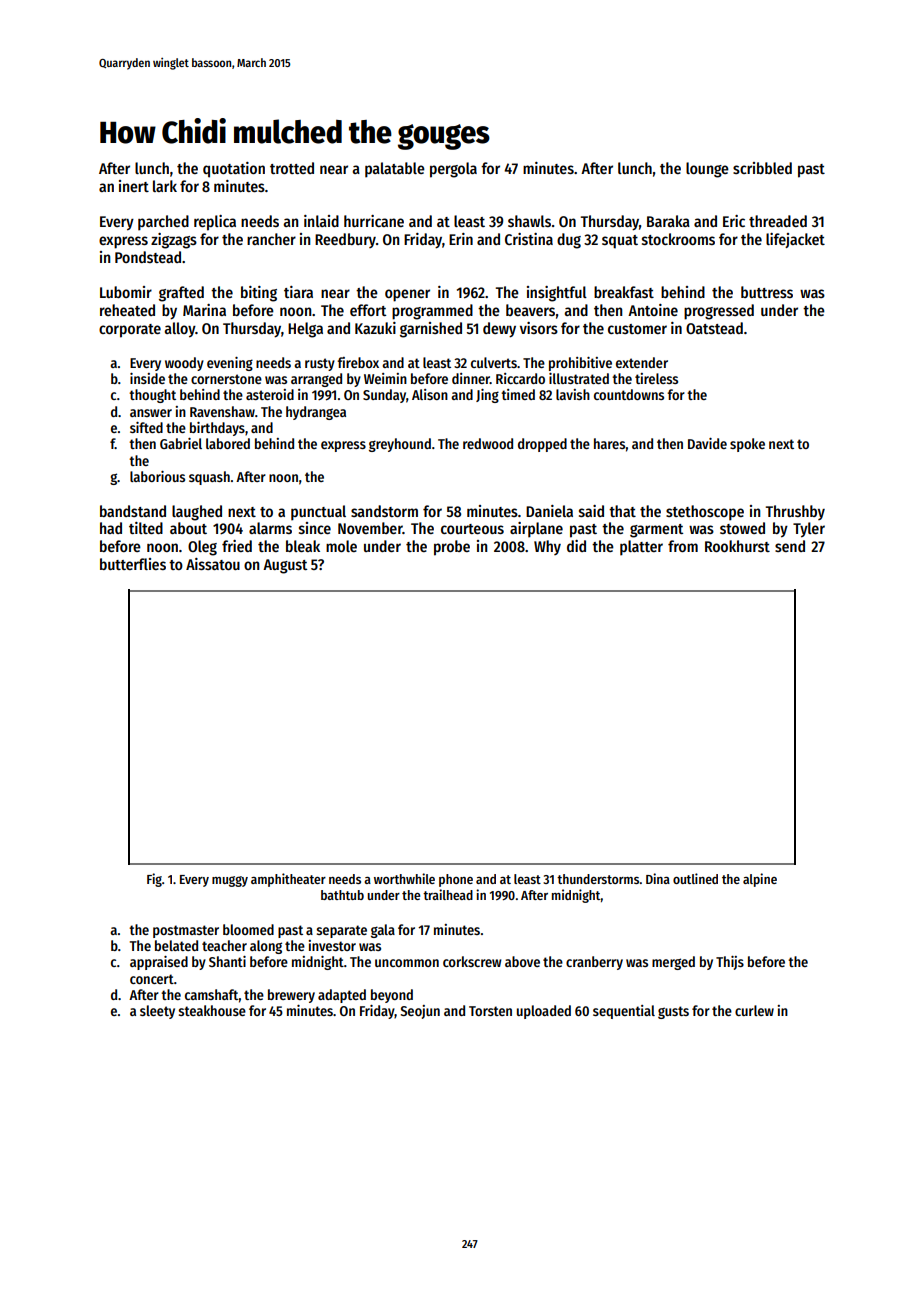  What do you see at coordinates (400, 445) in the document?
I see `greyhound` at bounding box center [400, 445].
